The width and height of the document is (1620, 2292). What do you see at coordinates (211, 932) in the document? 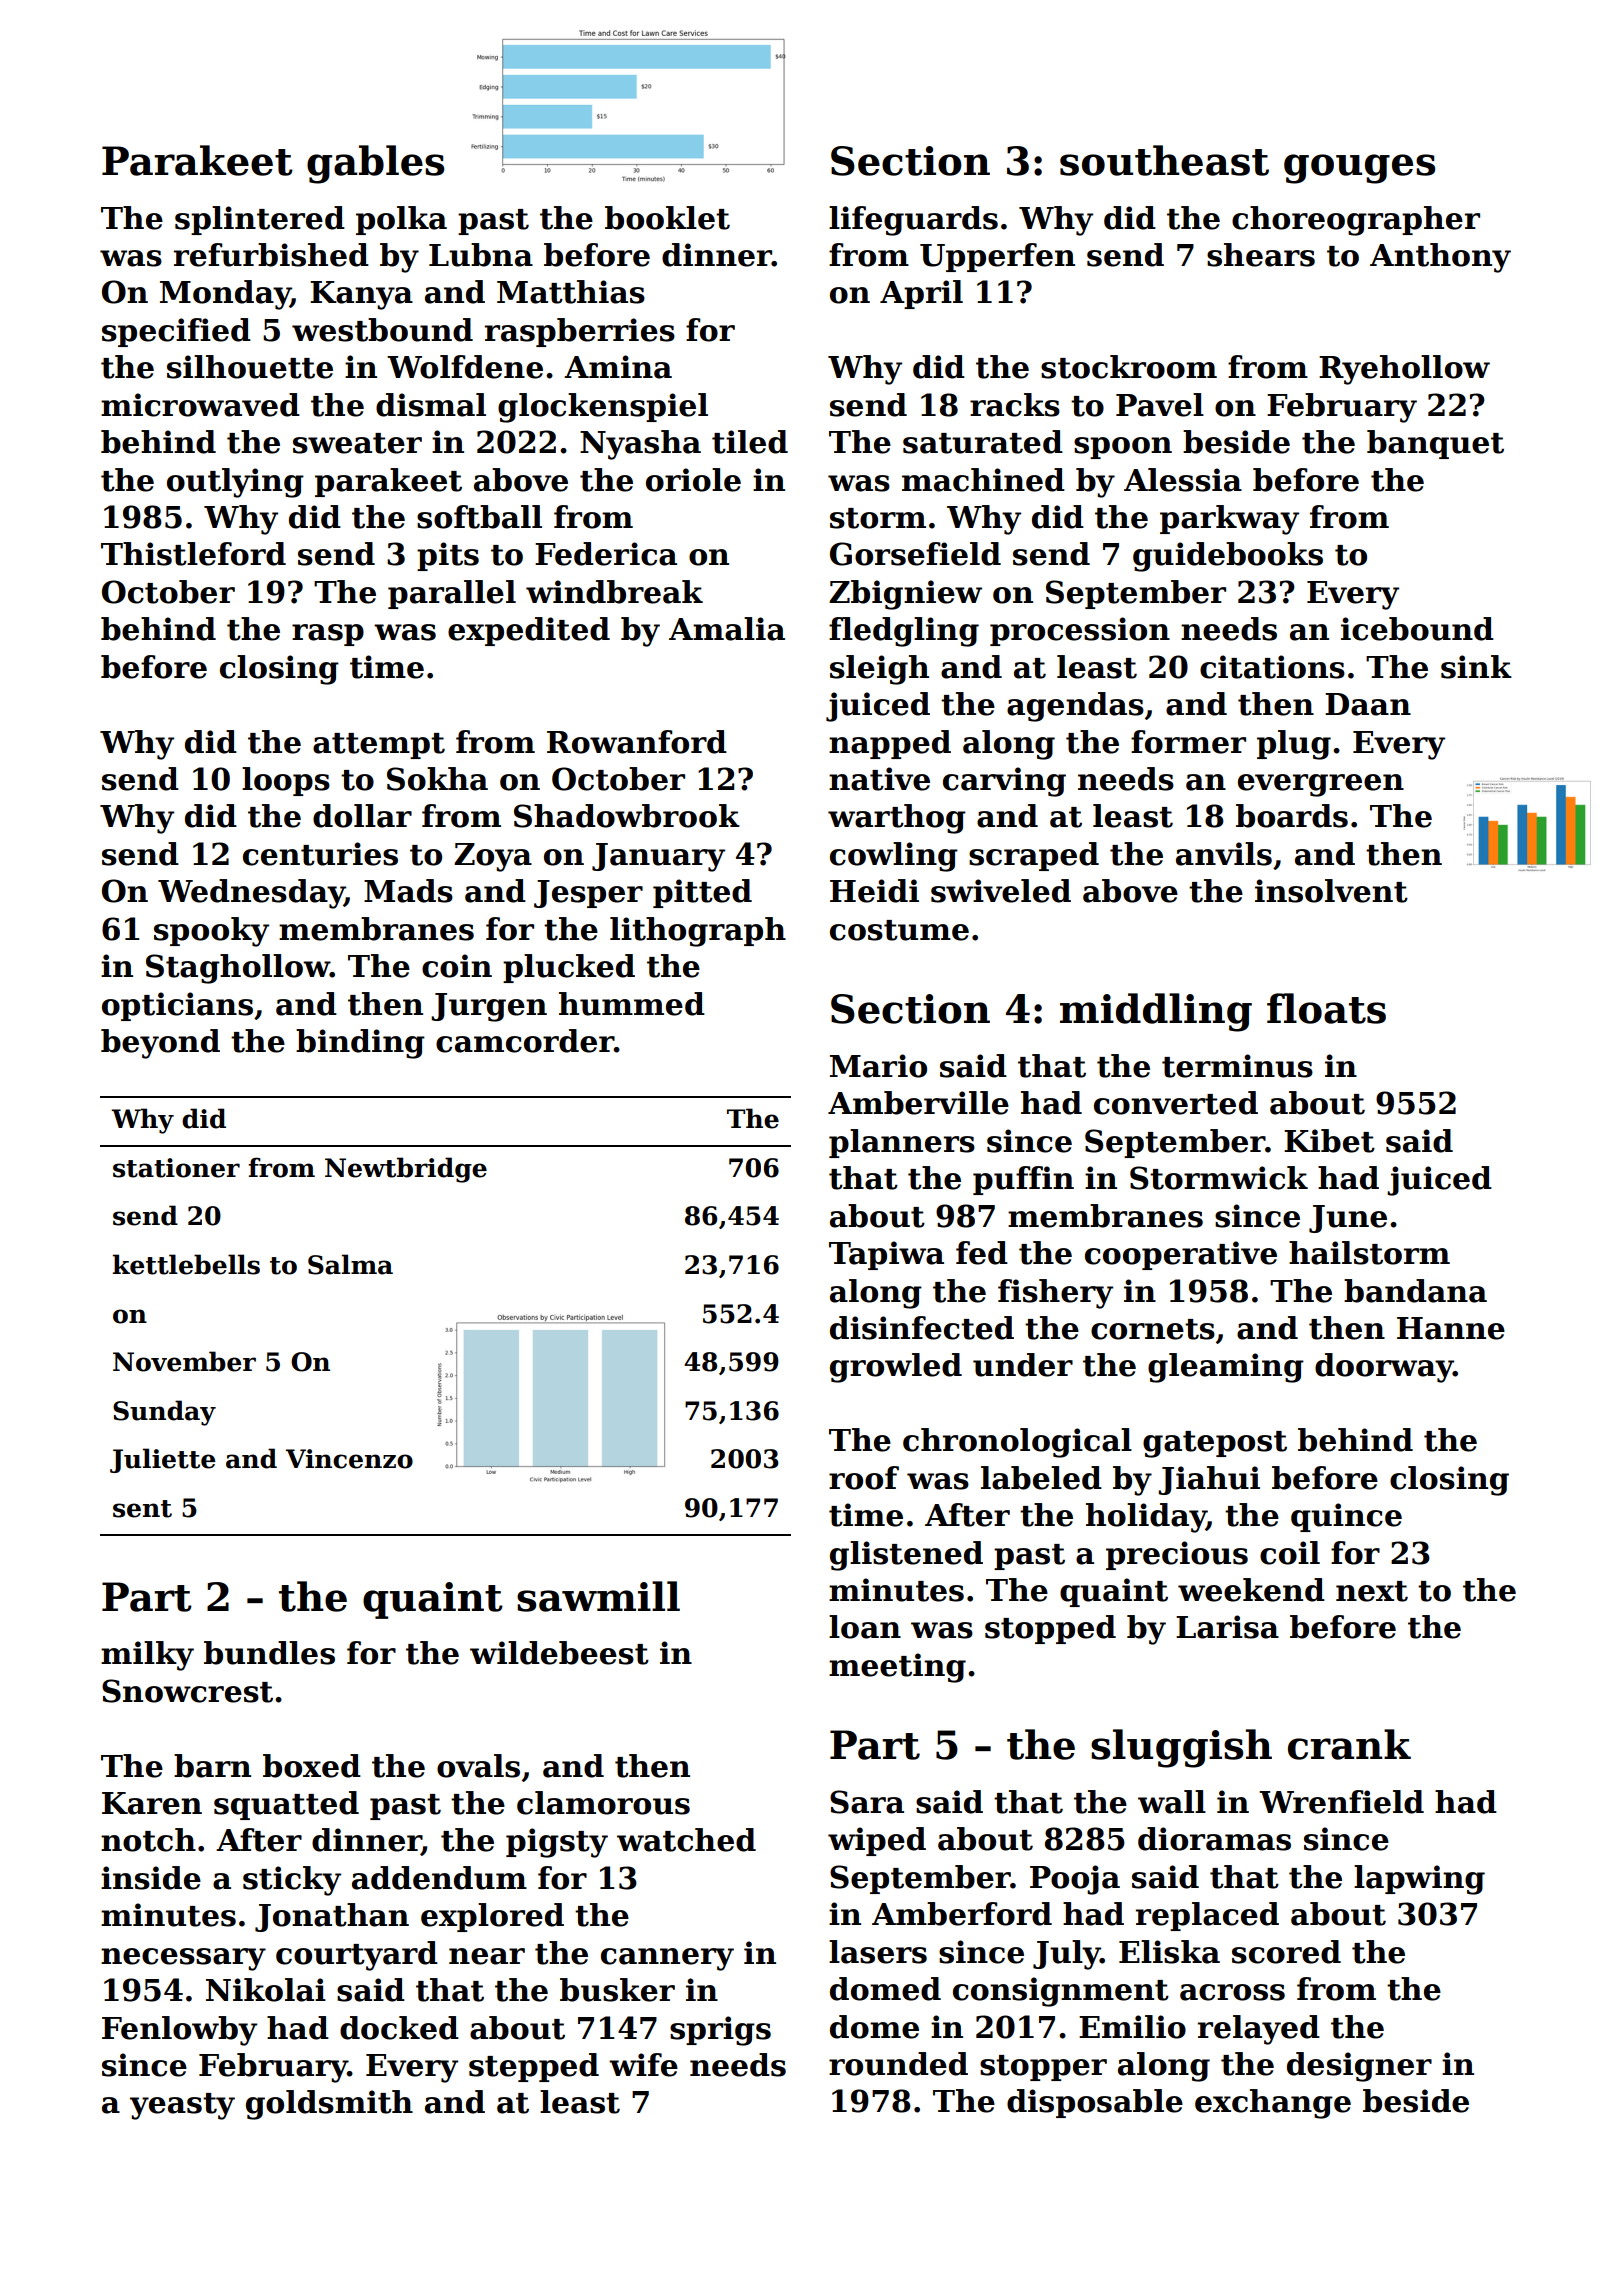
I see `spooky` at bounding box center [211, 932].
